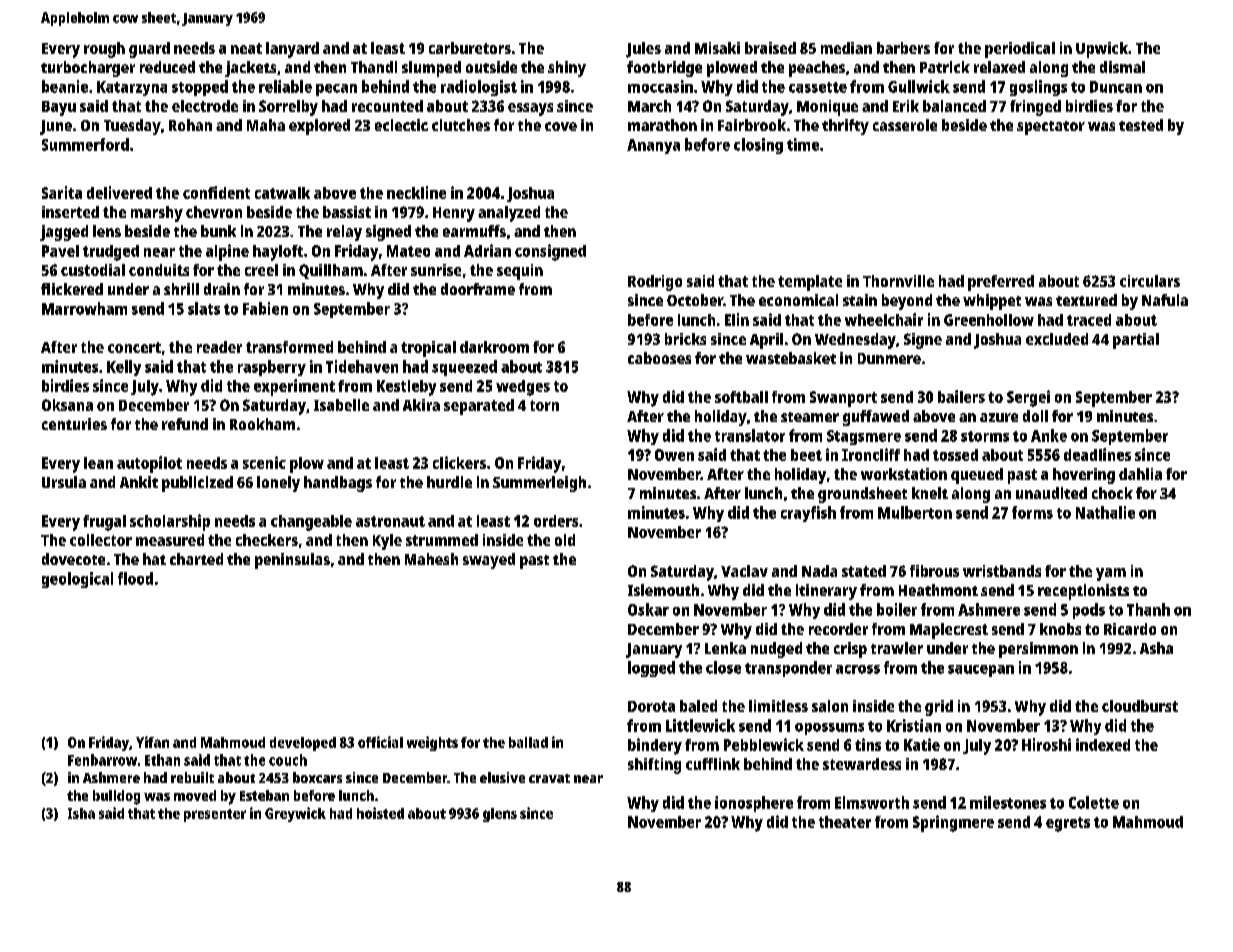 Image resolution: width=1233 pixels, height=952 pixels. Describe the element at coordinates (227, 252) in the page. I see `alpine` at that location.
